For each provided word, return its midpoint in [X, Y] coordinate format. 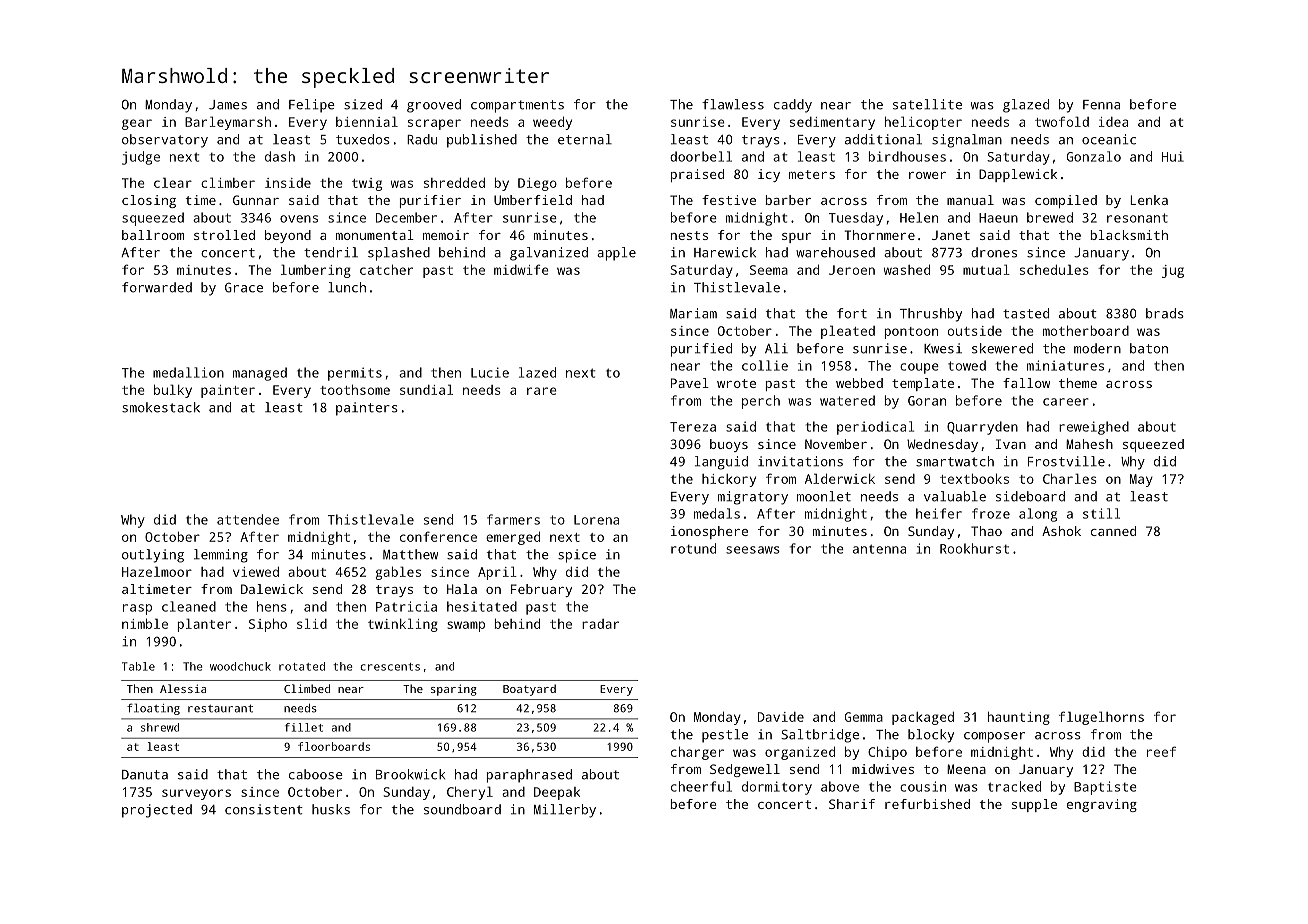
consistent [264, 809]
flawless [733, 104]
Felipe [312, 106]
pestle [725, 736]
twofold [1062, 121]
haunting [1019, 718]
